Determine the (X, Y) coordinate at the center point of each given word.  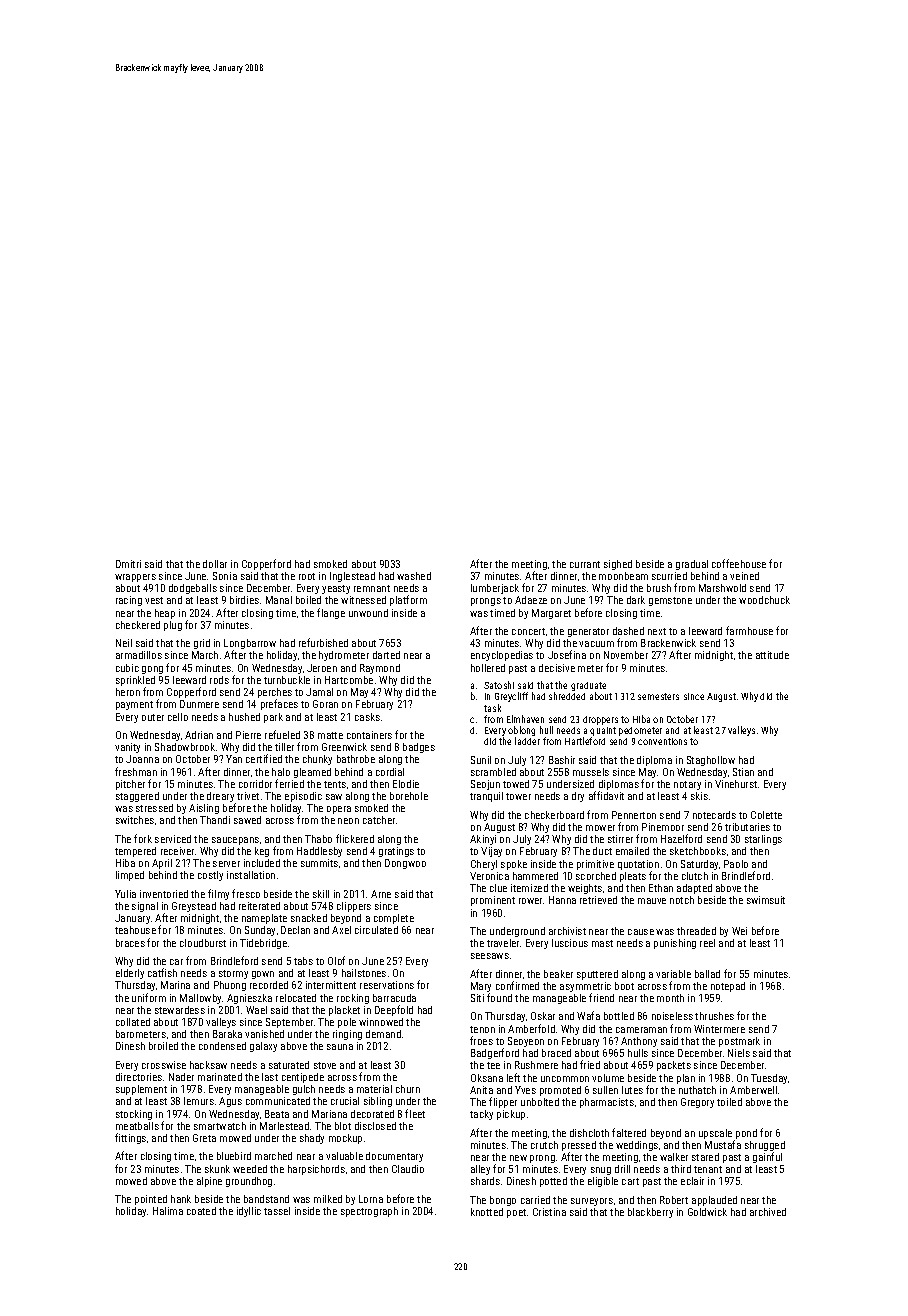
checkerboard (554, 815)
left (513, 1077)
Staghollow (711, 761)
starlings (763, 840)
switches (135, 820)
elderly (130, 974)
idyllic (249, 1212)
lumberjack (495, 589)
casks (367, 717)
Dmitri (128, 564)
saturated (289, 1065)
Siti (477, 998)
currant (585, 564)
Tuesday (769, 1079)
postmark (739, 1042)
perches (275, 694)
